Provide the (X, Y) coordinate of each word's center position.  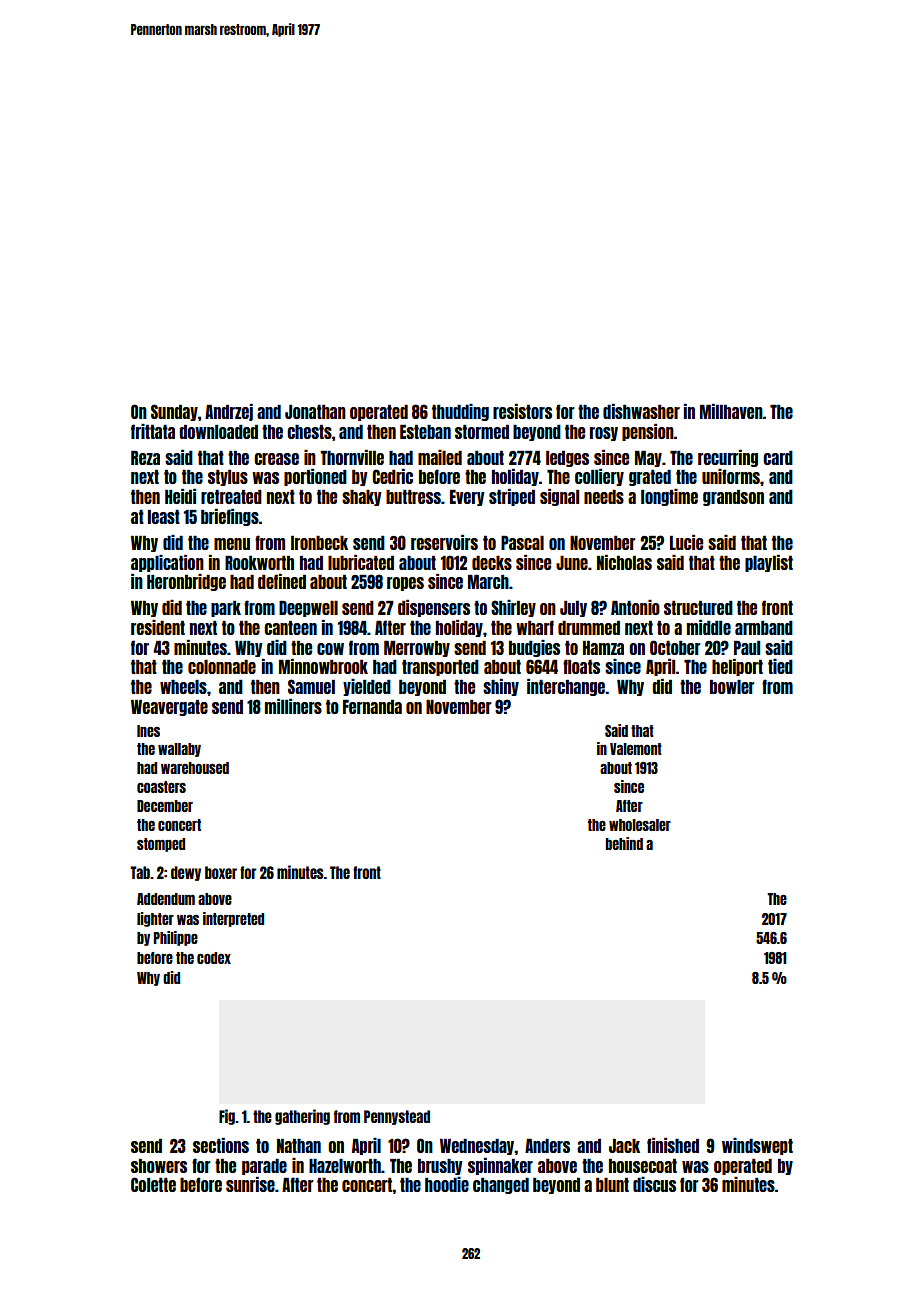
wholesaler (640, 825)
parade (264, 1167)
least (164, 517)
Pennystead (397, 1117)
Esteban (425, 432)
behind (624, 843)
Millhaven (731, 411)
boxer (221, 872)
